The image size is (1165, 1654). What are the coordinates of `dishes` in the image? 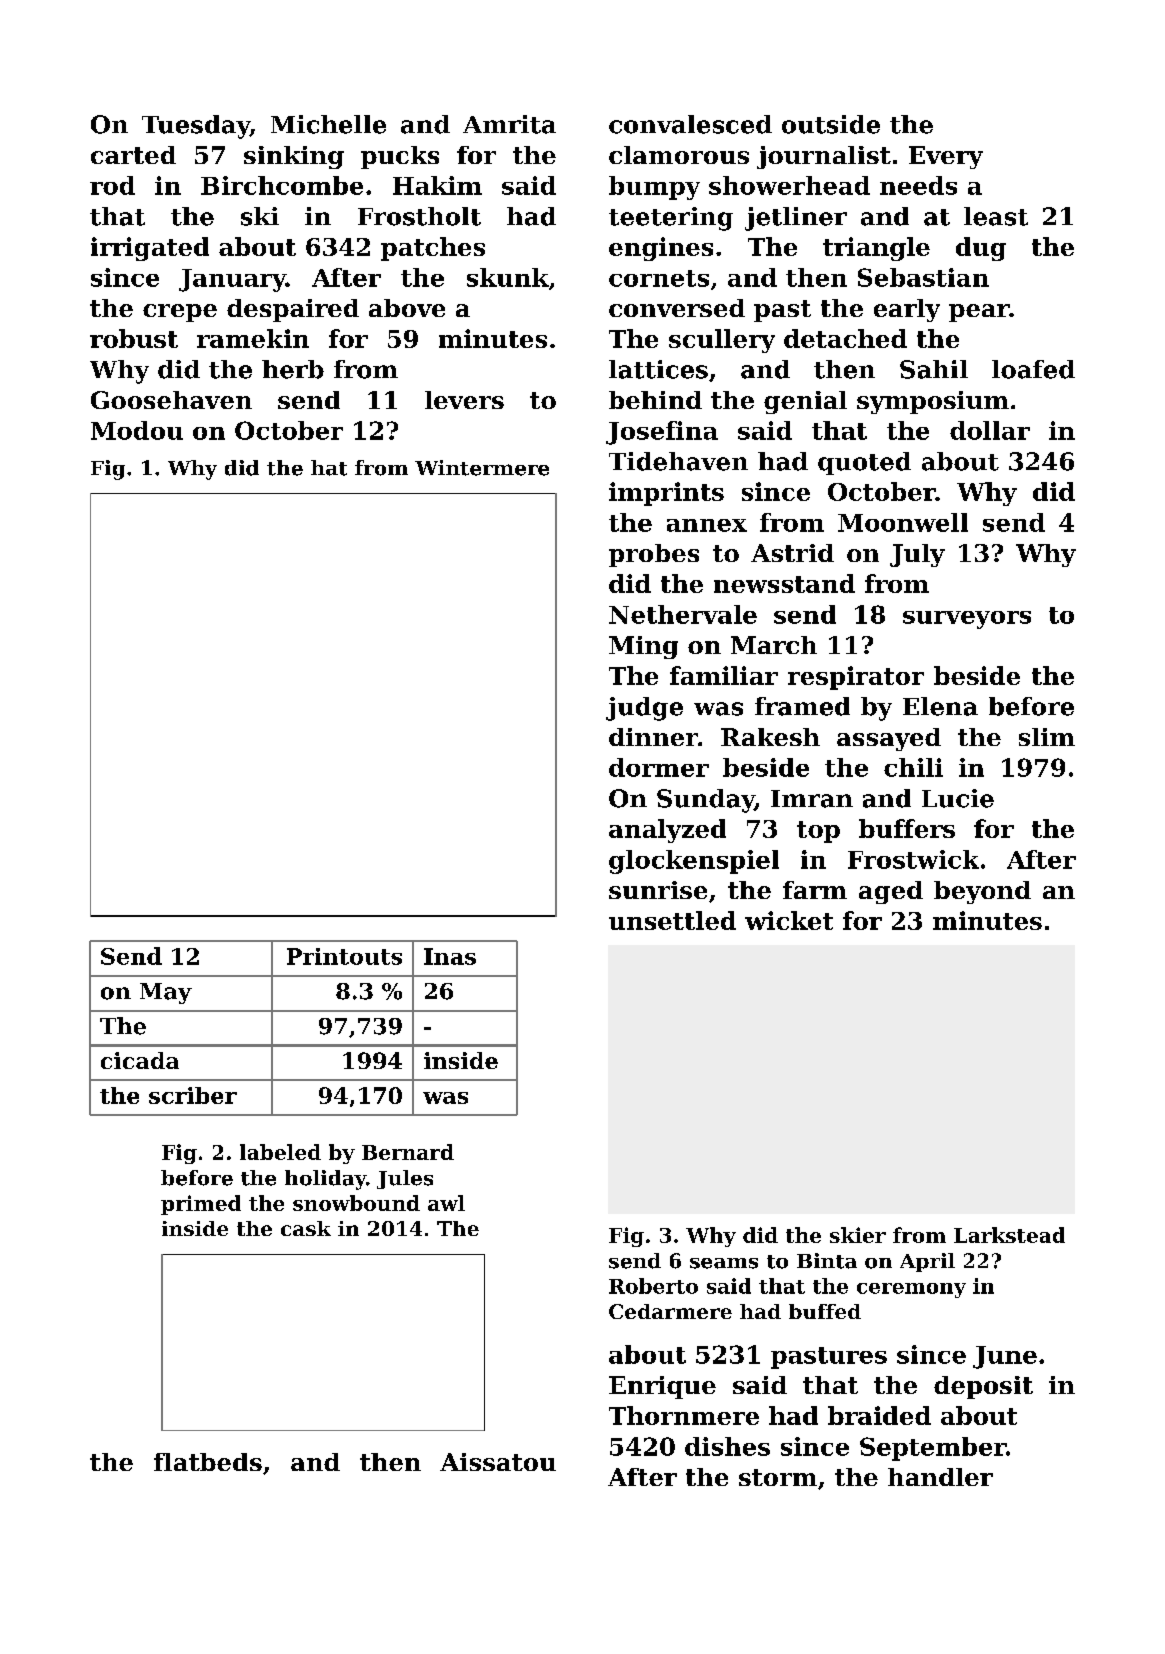 It's located at (727, 1446).
